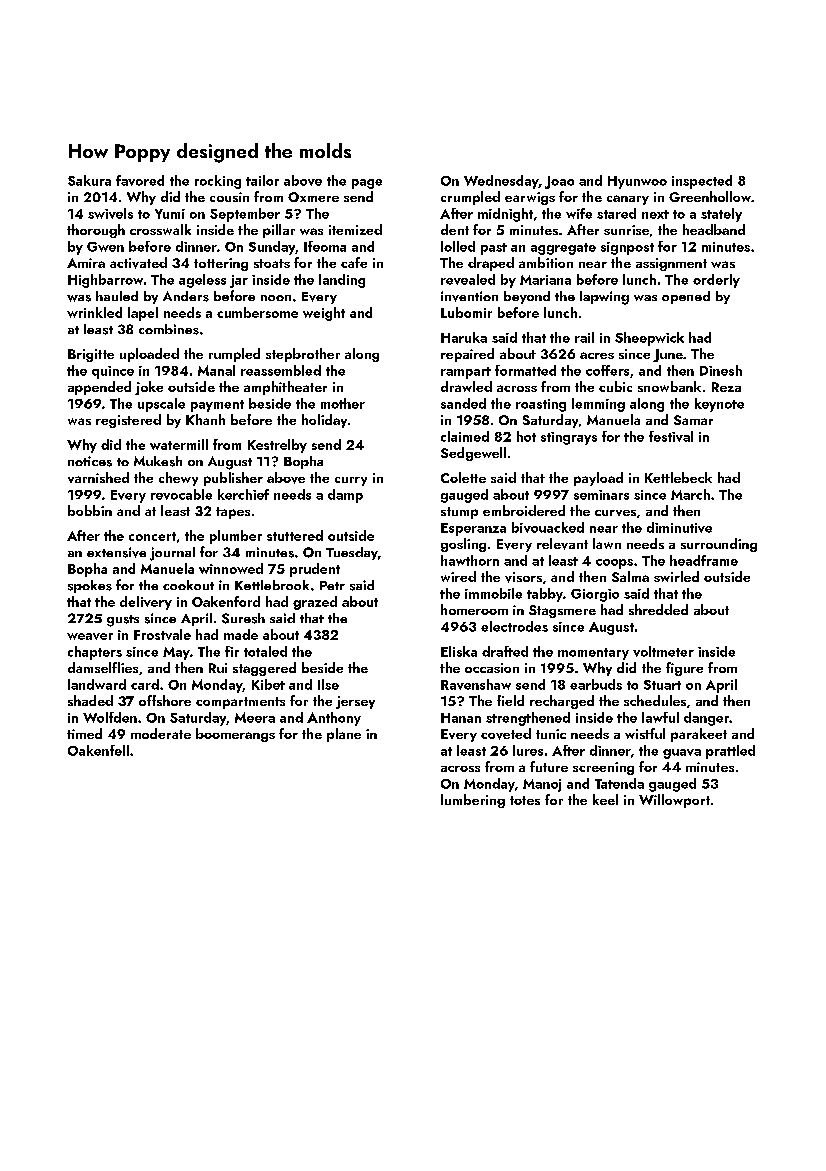  Describe the element at coordinates (344, 735) in the screenshot. I see `plane` at that location.
